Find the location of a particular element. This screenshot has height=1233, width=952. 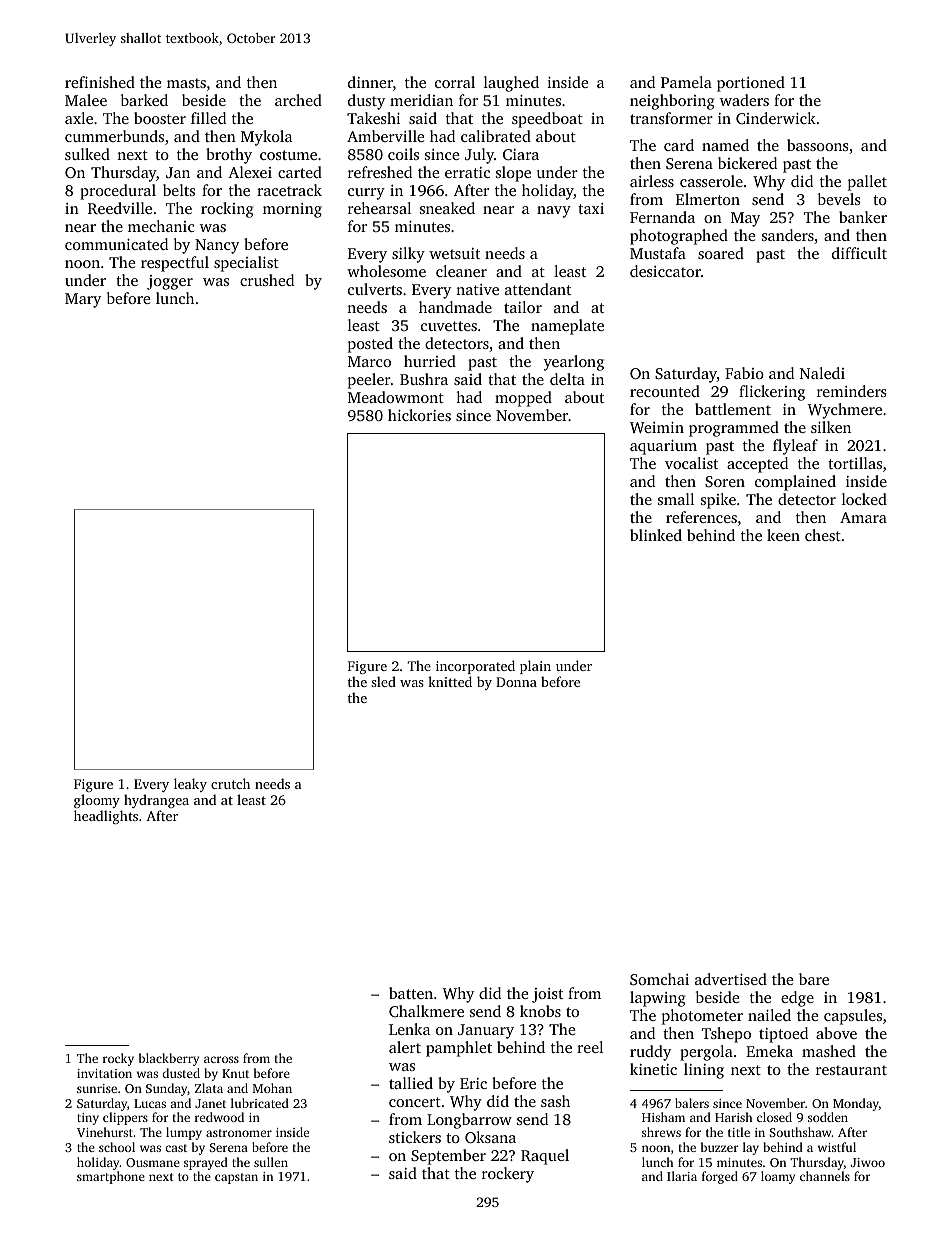

bassoons is located at coordinates (818, 145).
